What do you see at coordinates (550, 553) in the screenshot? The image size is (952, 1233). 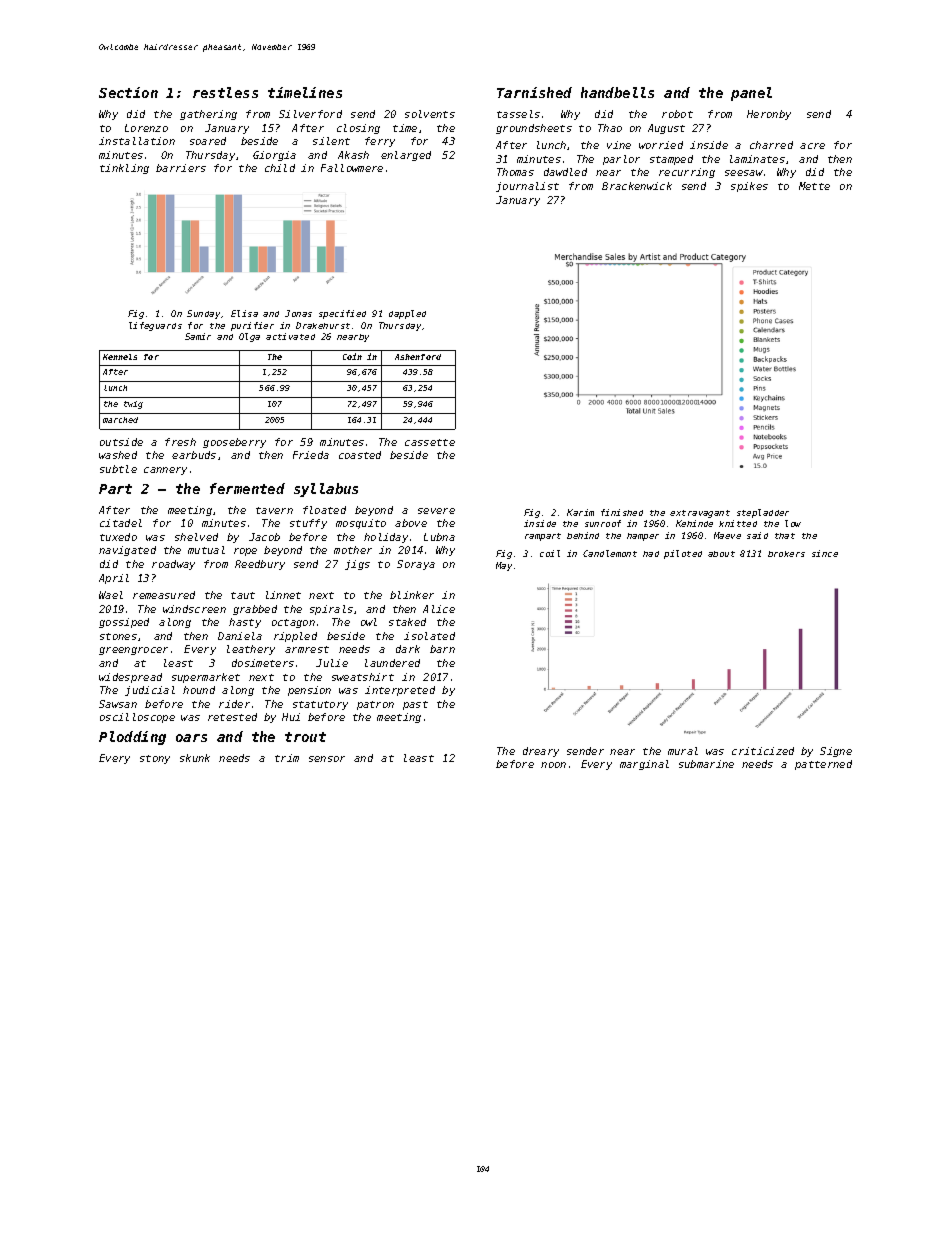 I see `coil` at bounding box center [550, 553].
